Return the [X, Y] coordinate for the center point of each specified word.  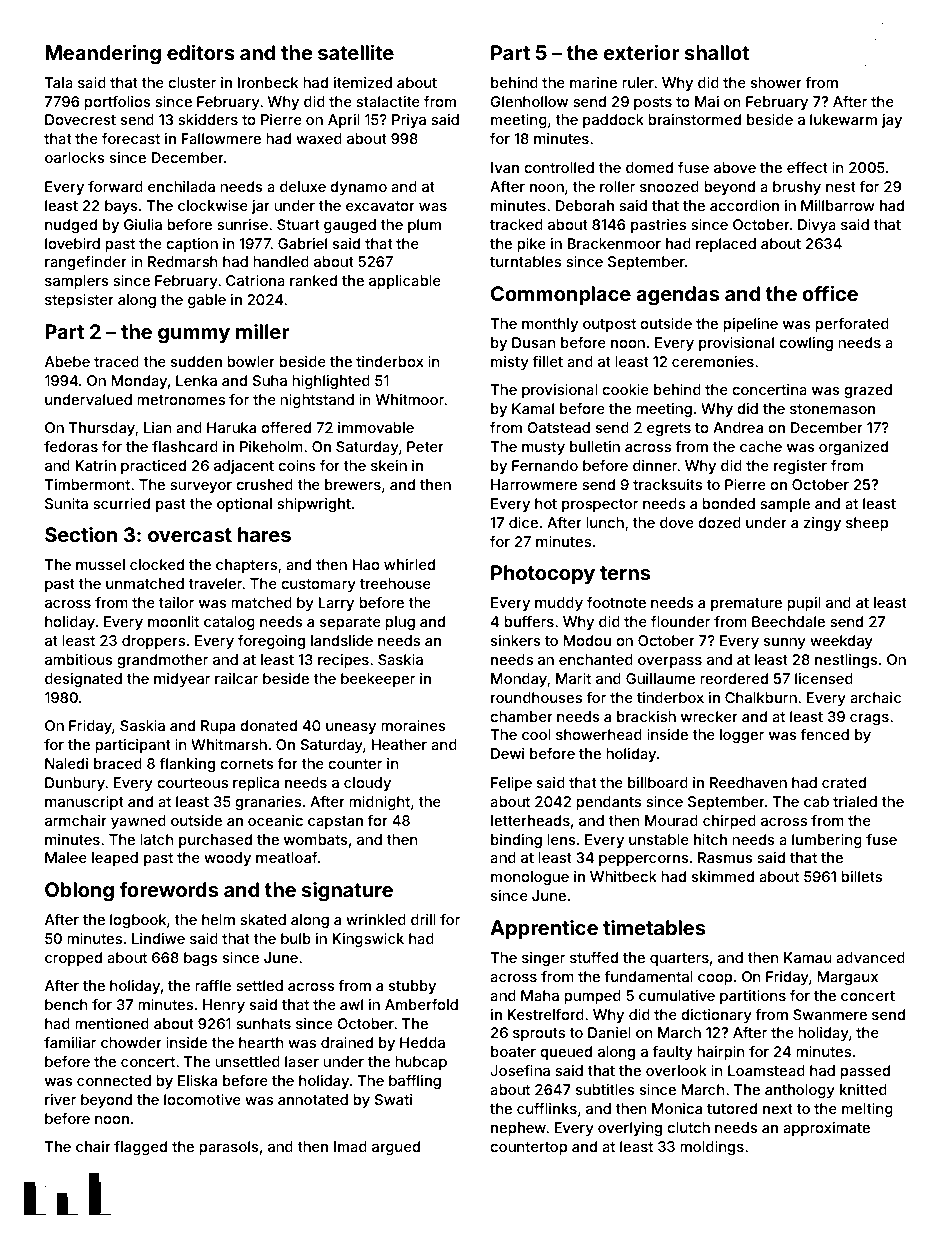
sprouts [539, 1034]
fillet [547, 361]
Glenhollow [529, 101]
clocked [157, 564]
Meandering [103, 54]
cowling [806, 344]
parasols [229, 1148]
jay [891, 121]
